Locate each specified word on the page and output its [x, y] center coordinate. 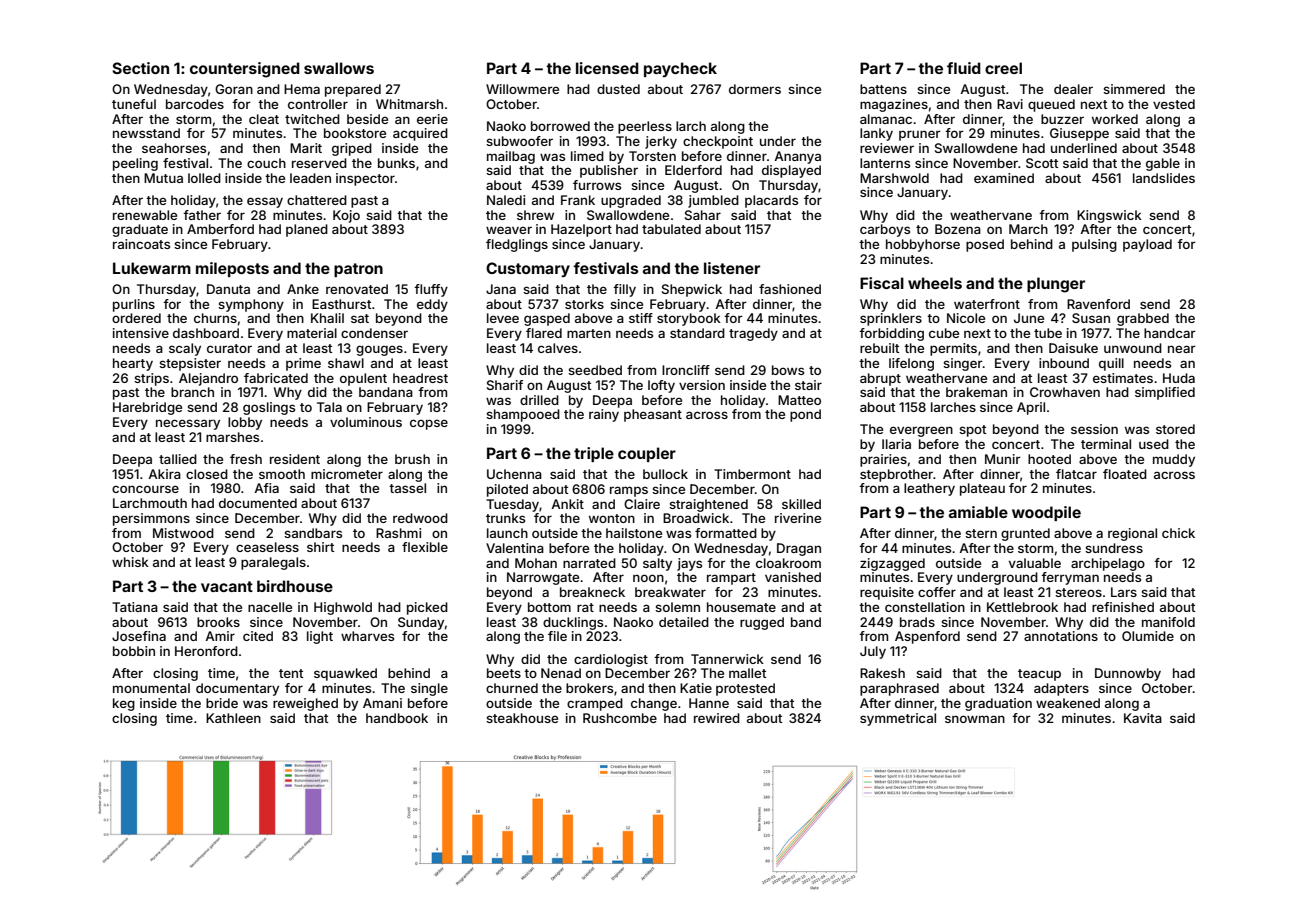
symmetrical [898, 719]
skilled [801, 504]
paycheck [680, 69]
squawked [345, 674]
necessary [188, 424]
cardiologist [611, 660]
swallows [339, 68]
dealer [1073, 89]
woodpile [1046, 513]
